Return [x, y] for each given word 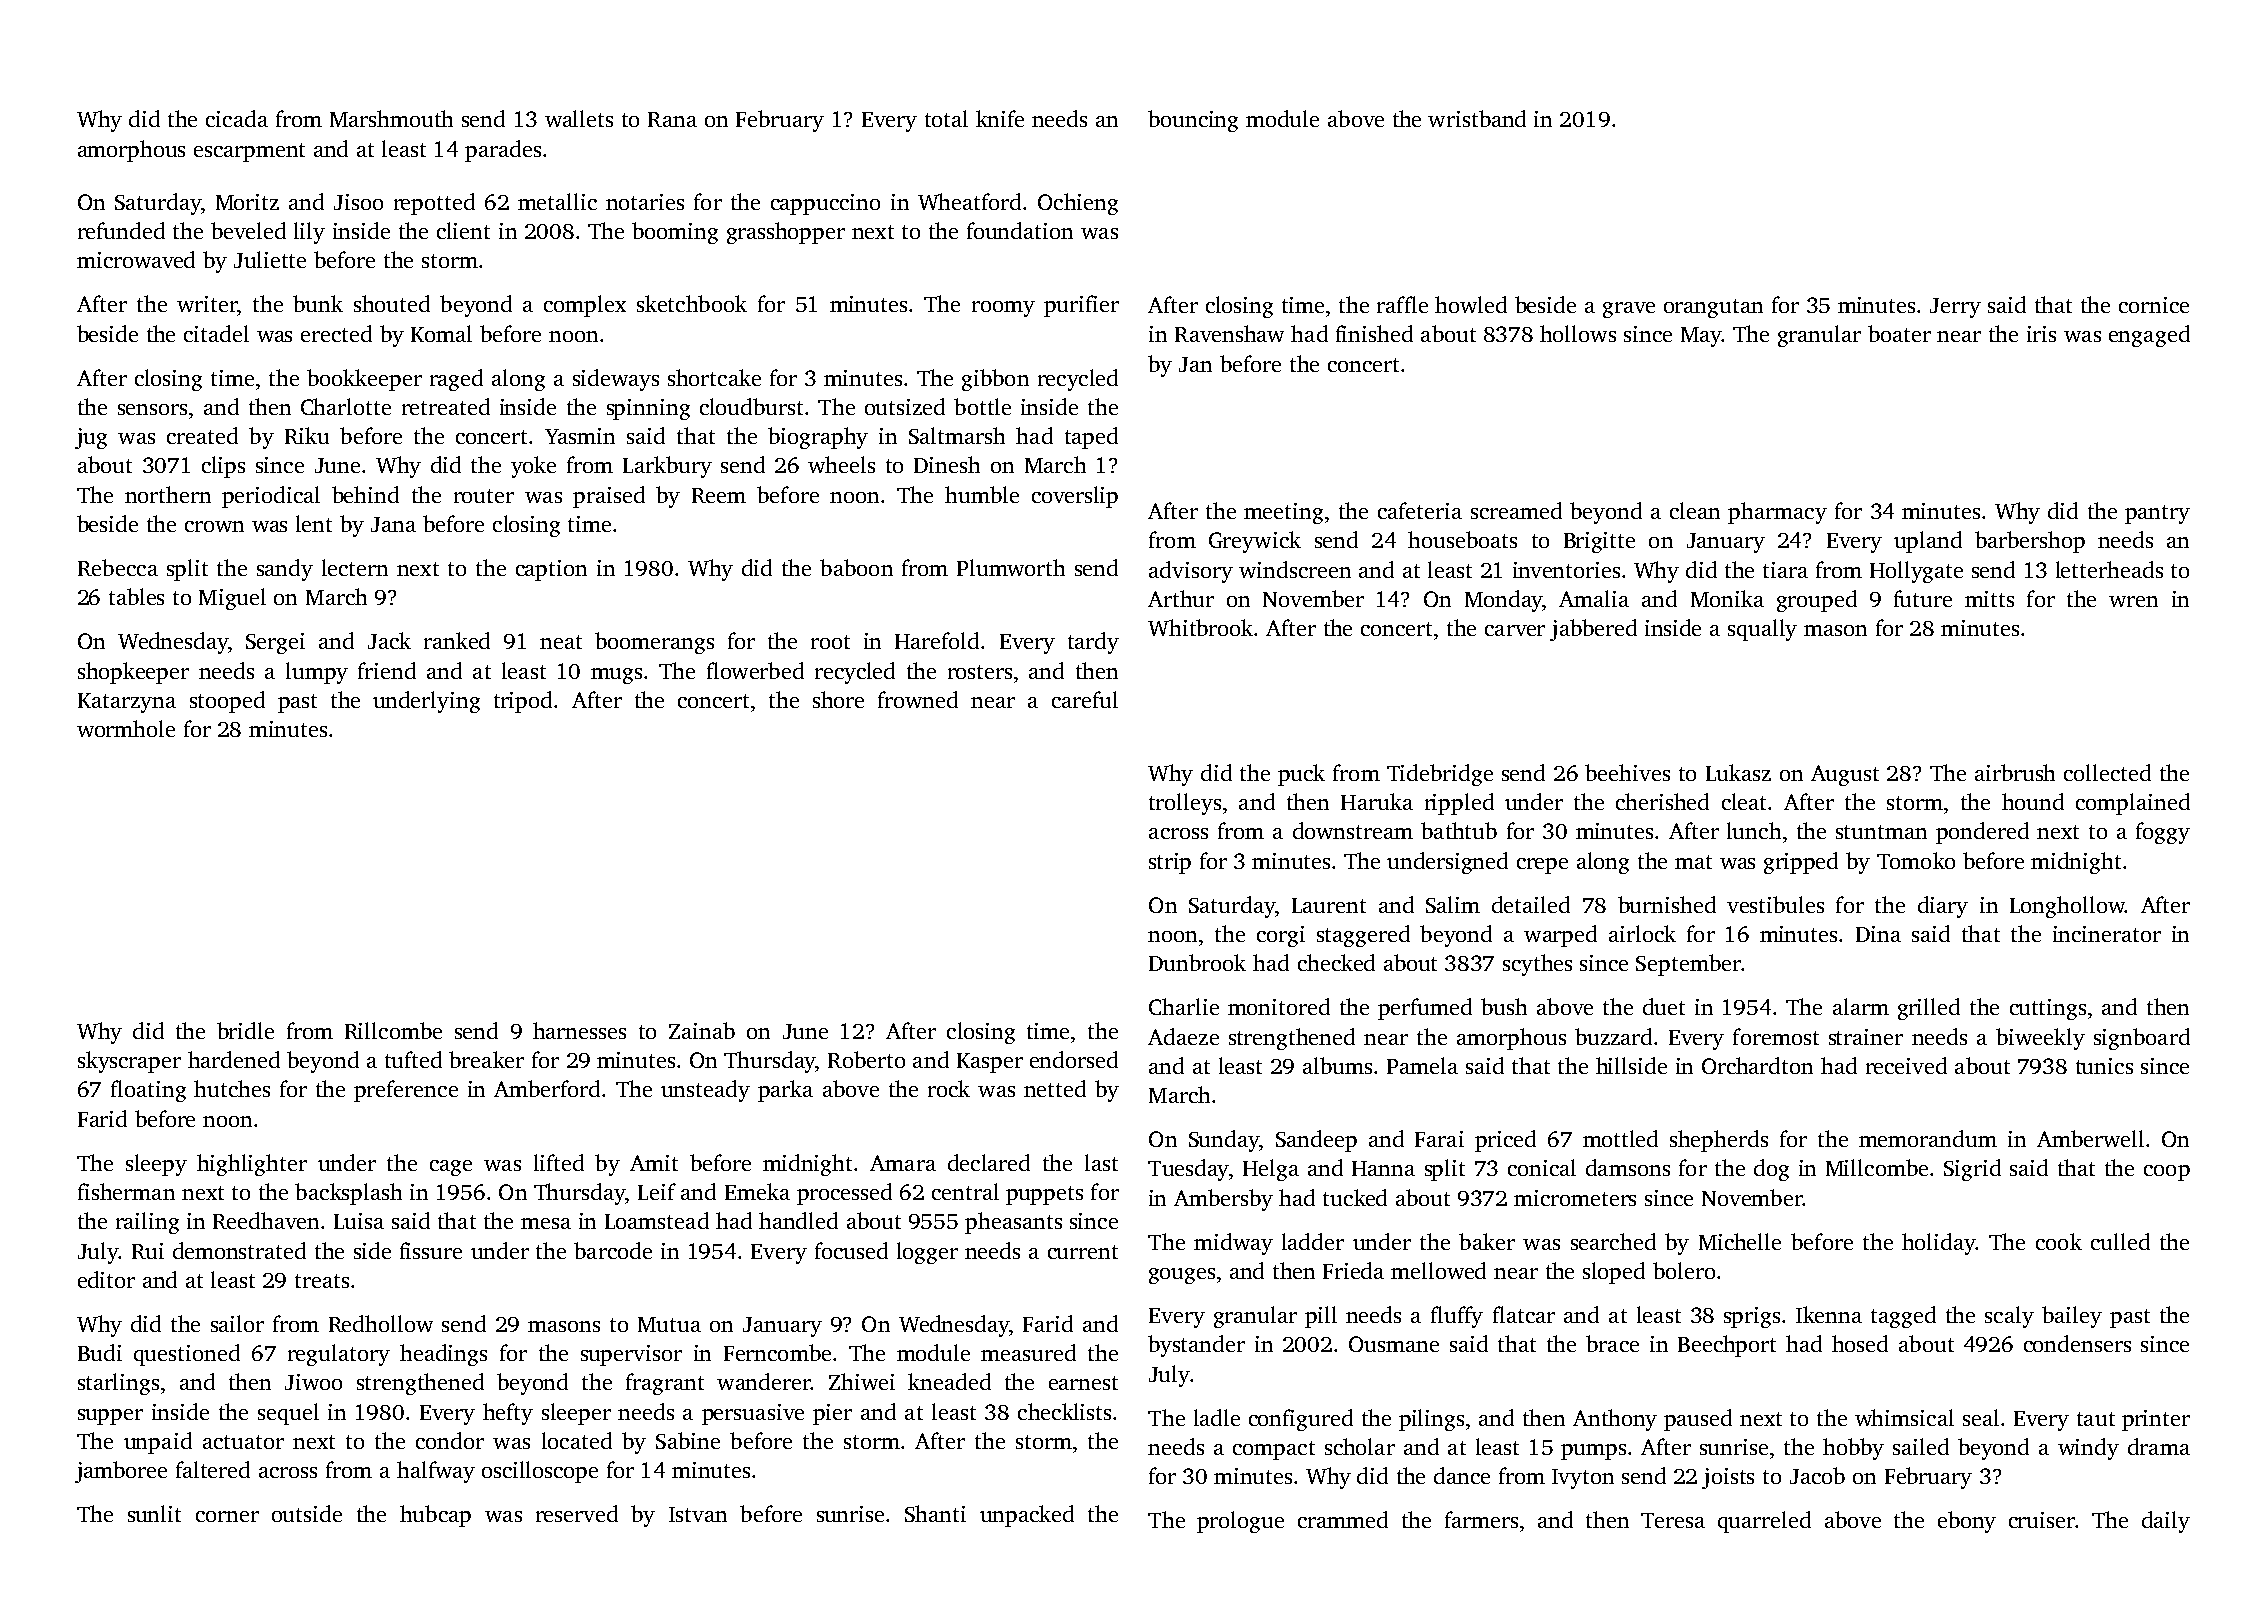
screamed [1516, 510]
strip [1170, 863]
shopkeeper [133, 673]
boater [1899, 333]
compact [1274, 1450]
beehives [1627, 772]
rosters [980, 672]
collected [2107, 772]
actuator [243, 1442]
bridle [245, 1030]
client [463, 230]
